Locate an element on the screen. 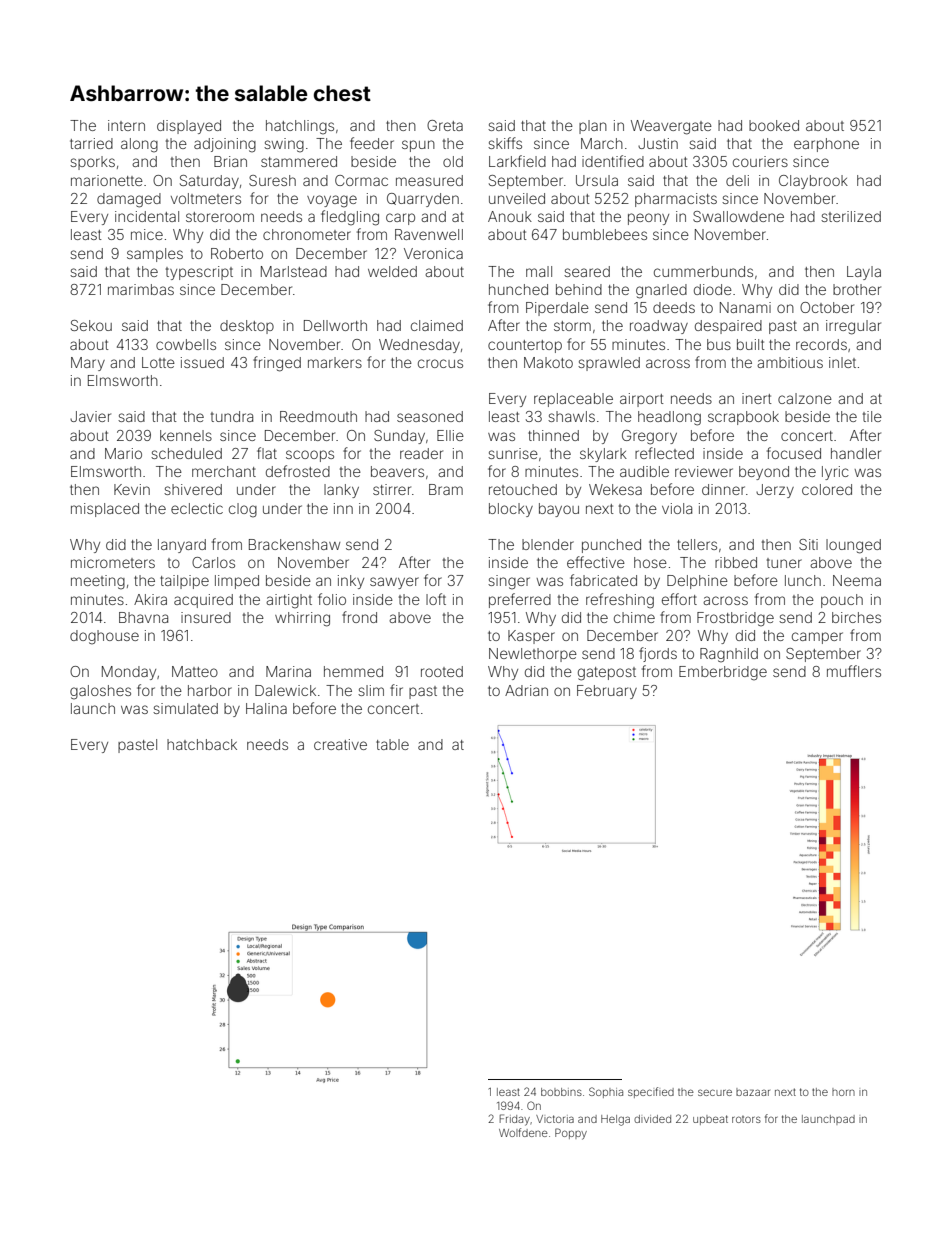 The width and height of the screenshot is (952, 1233). Sophia is located at coordinates (606, 1092).
